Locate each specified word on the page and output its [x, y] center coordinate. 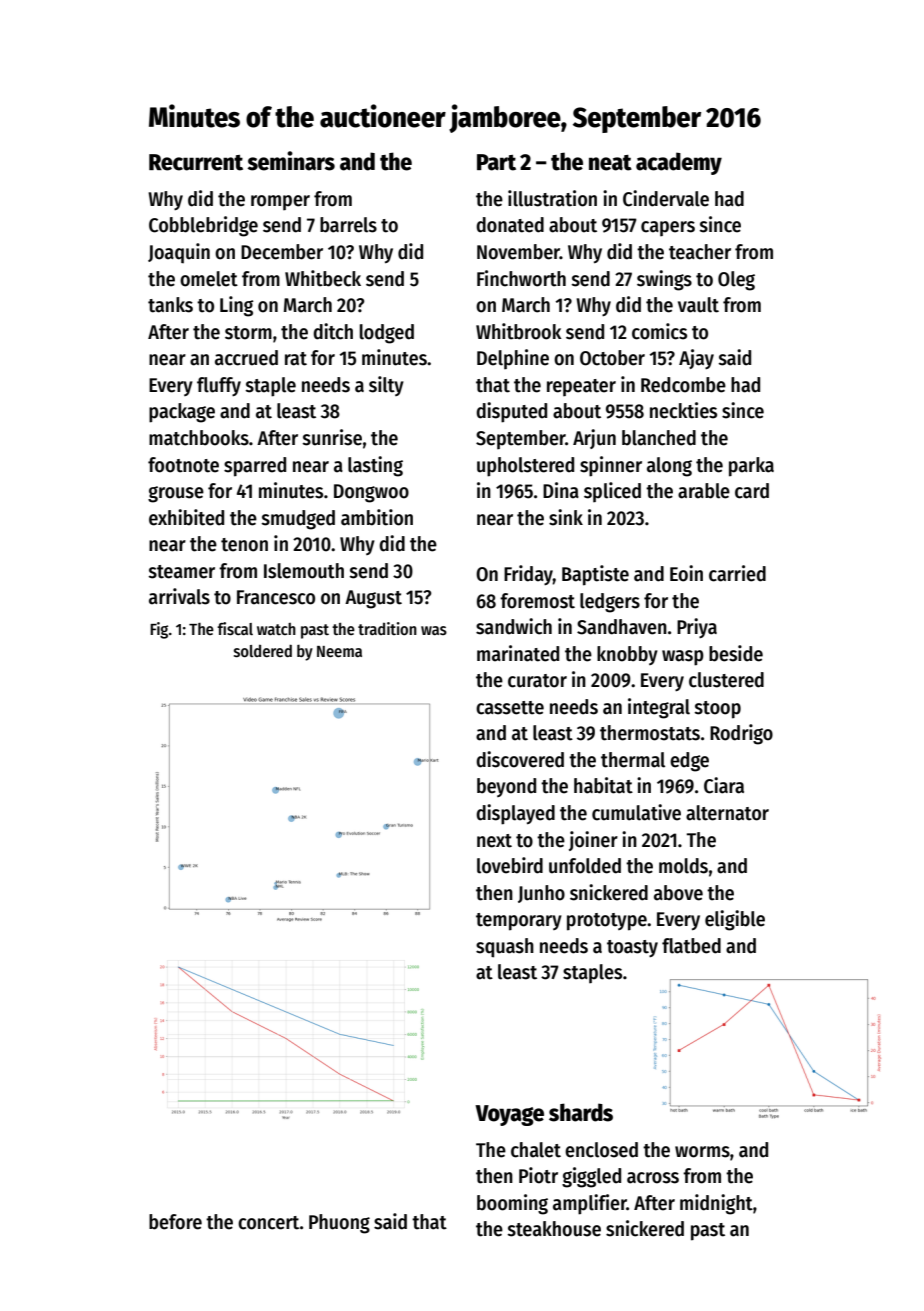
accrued [246, 358]
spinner [611, 466]
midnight [716, 1204]
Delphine [513, 359]
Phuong [339, 1224]
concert [268, 1223]
